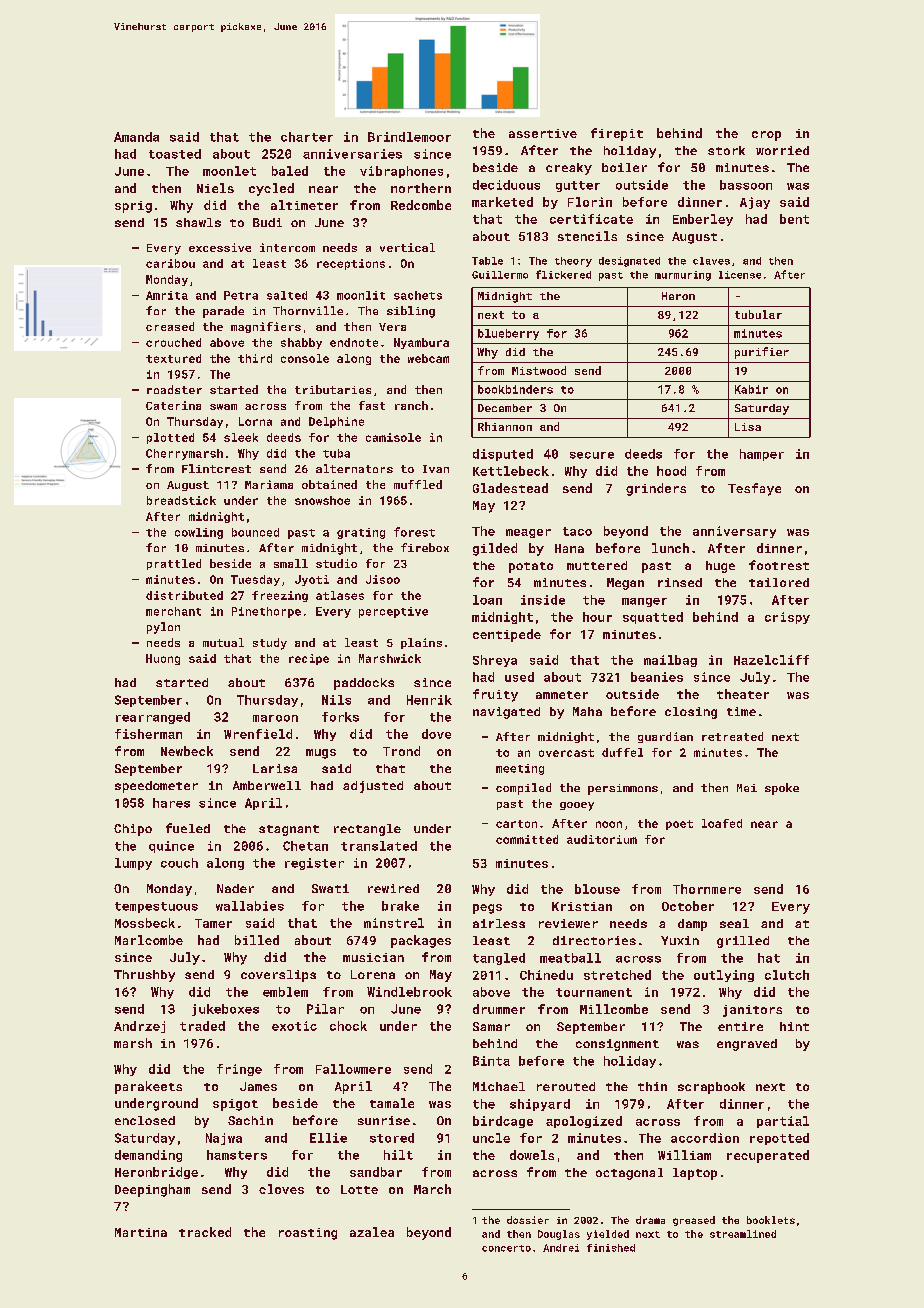 Image resolution: width=924 pixels, height=1308 pixels. I want to click on Tesfaye, so click(754, 489).
